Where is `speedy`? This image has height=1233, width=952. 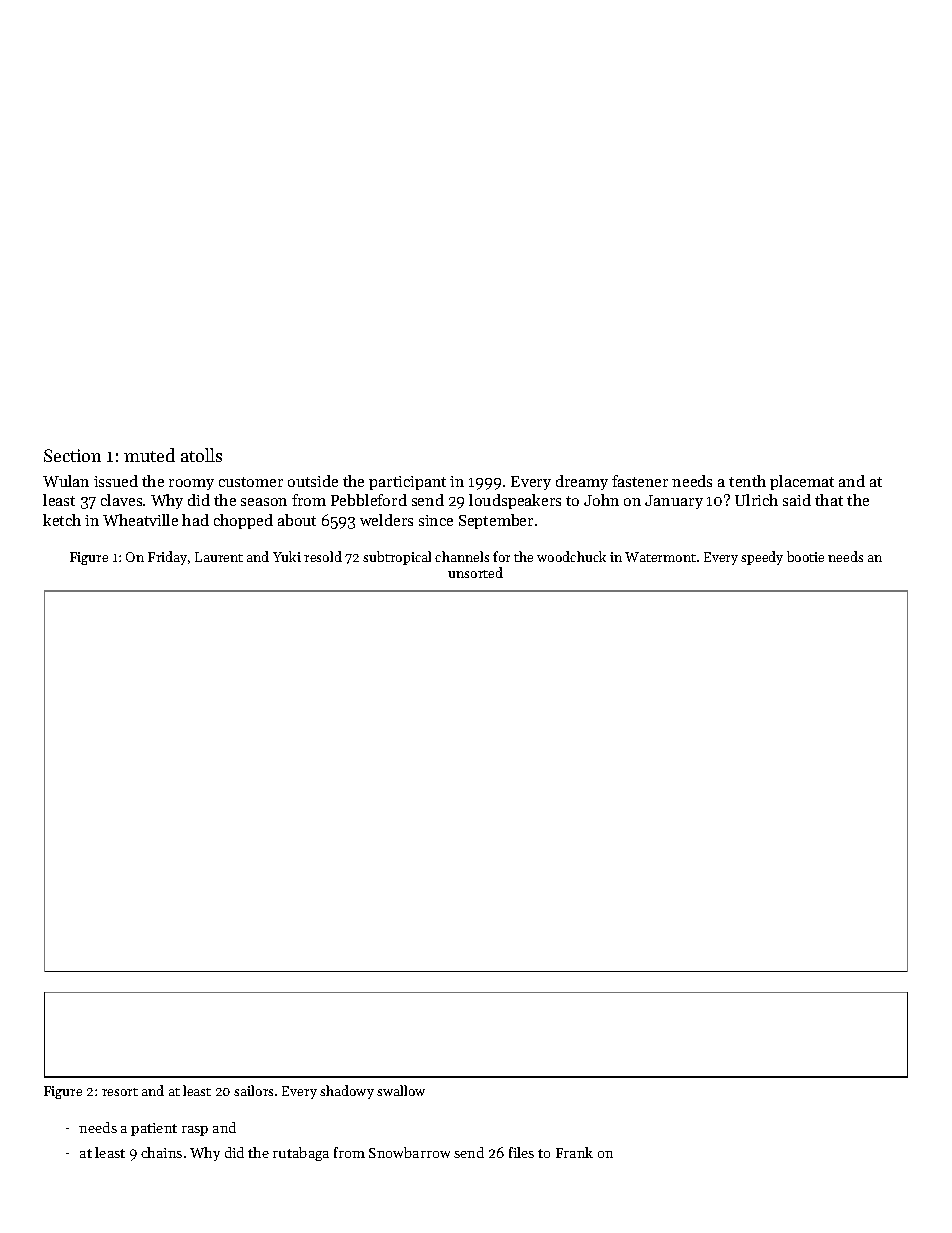 speedy is located at coordinates (762, 558).
